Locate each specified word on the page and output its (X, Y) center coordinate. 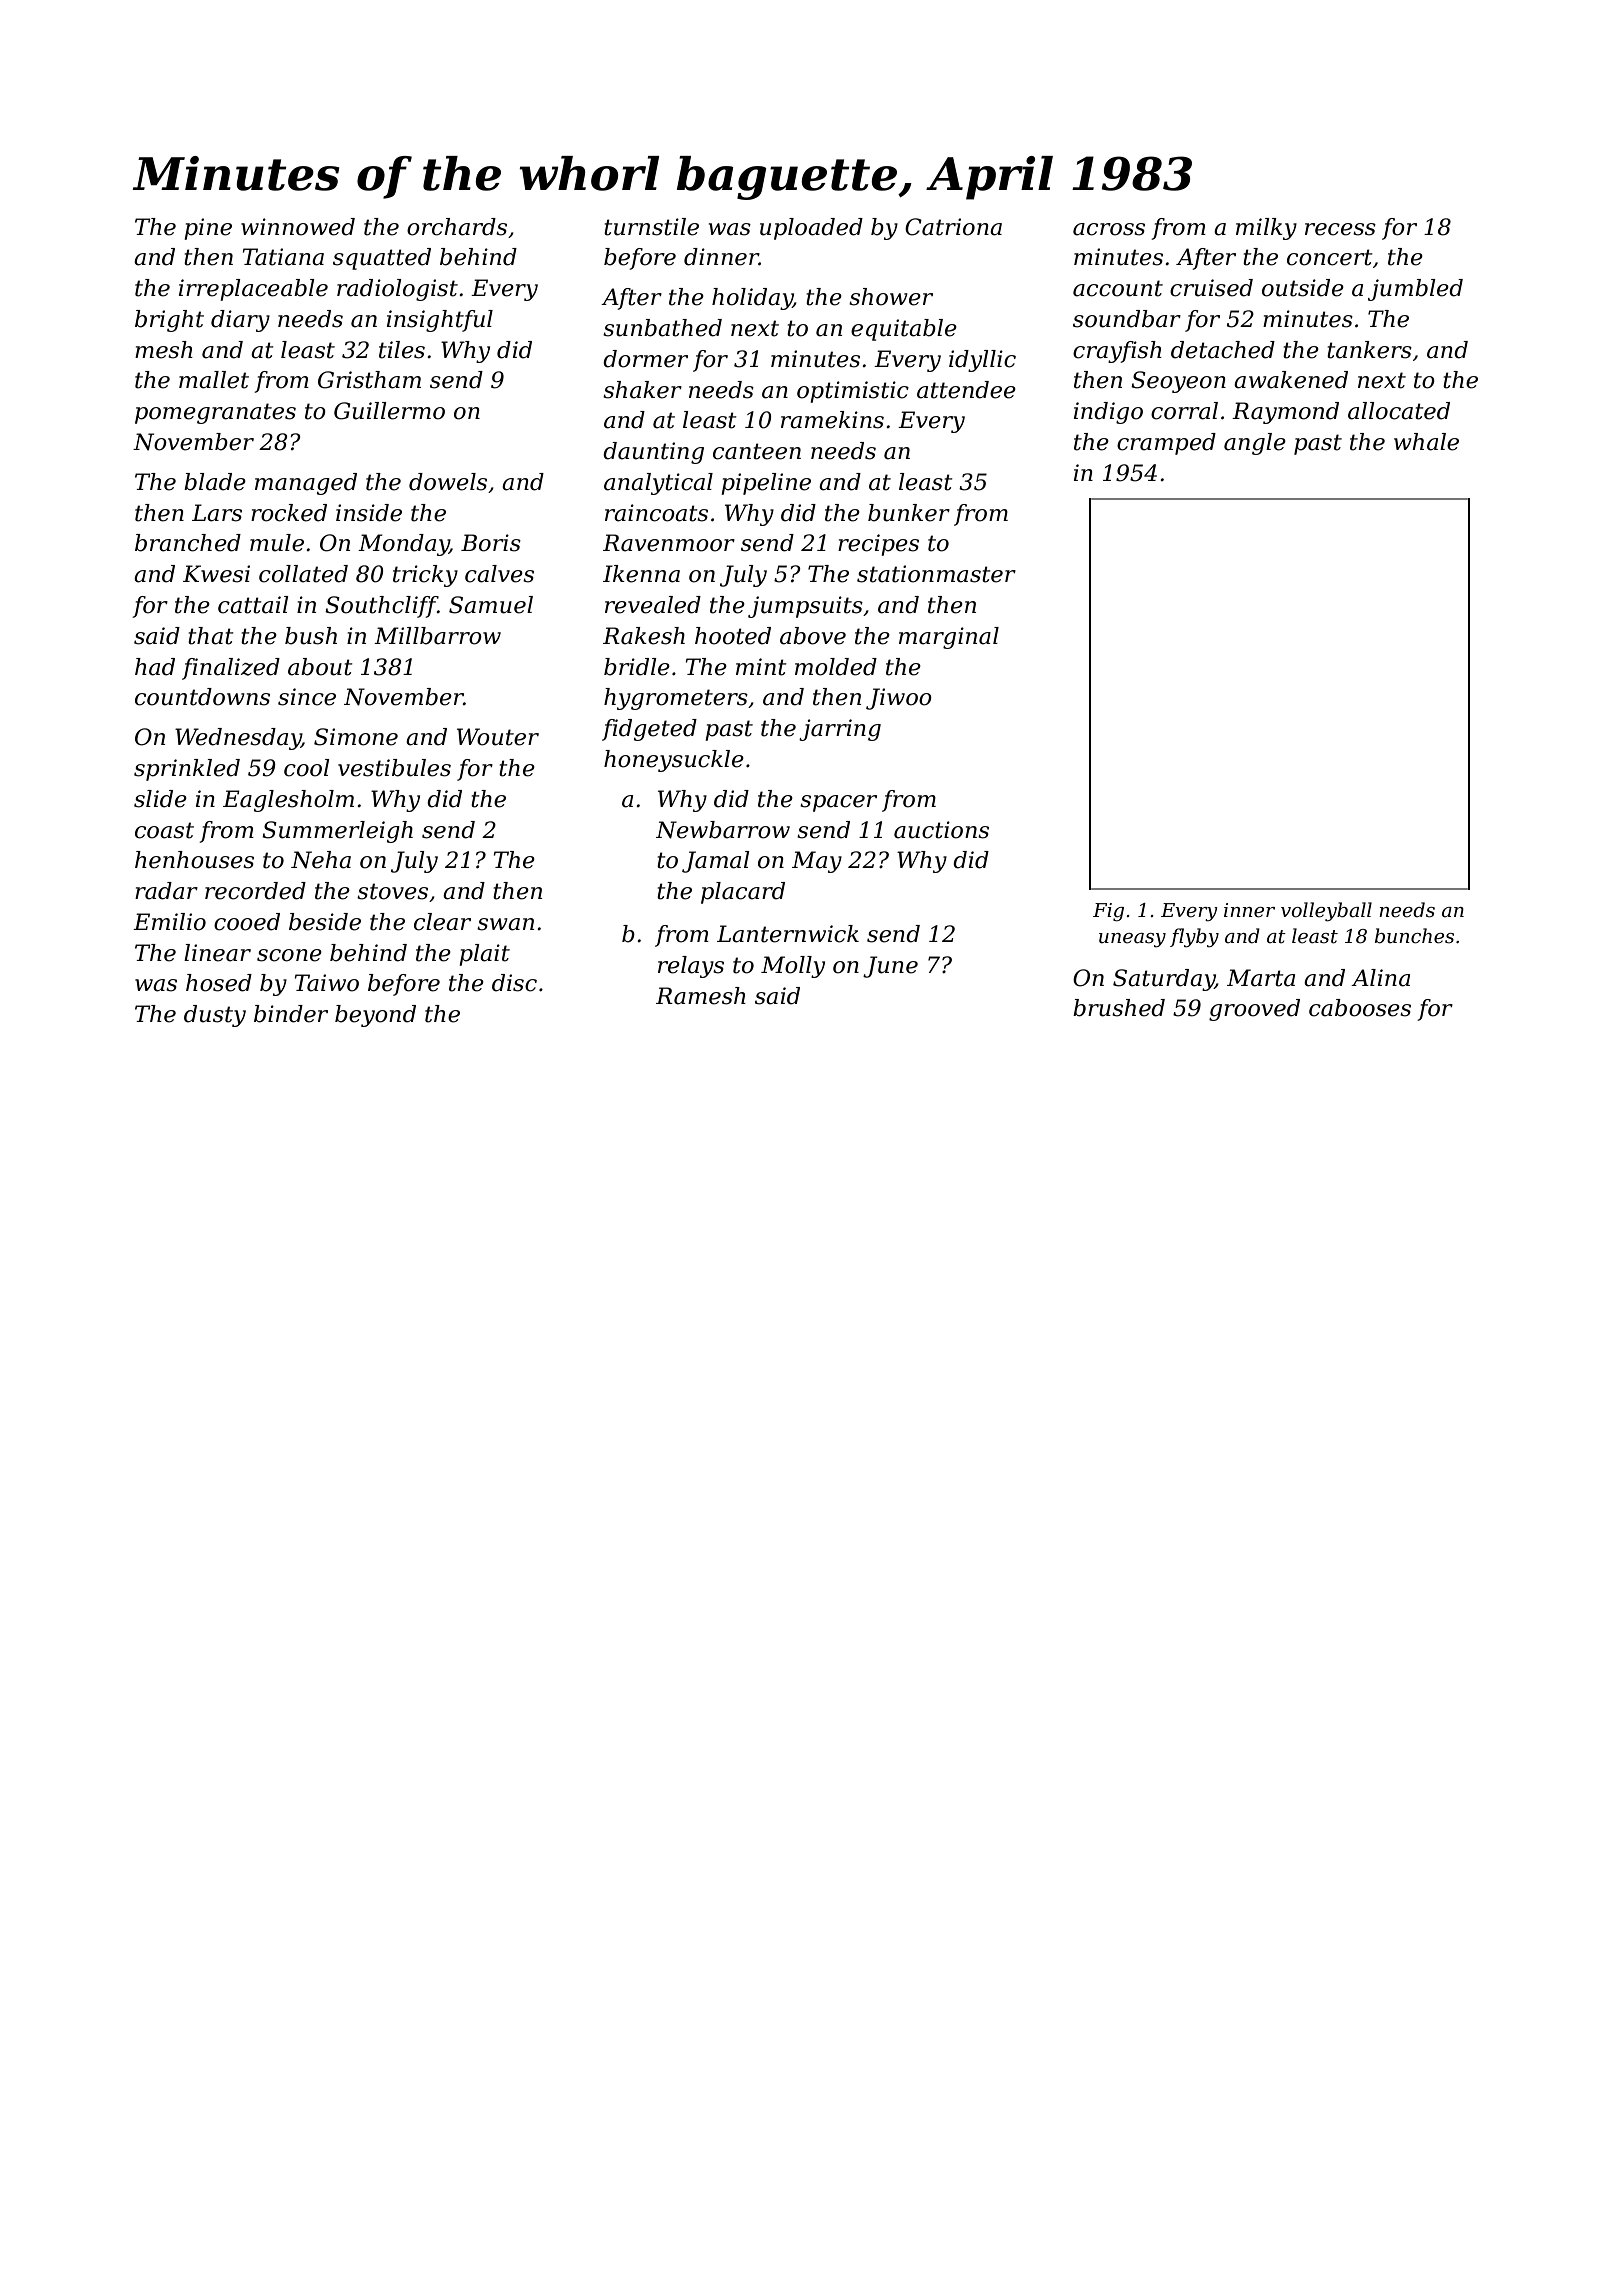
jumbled (1415, 290)
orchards (457, 227)
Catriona (953, 227)
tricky (425, 576)
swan (505, 924)
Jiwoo (899, 699)
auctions (941, 830)
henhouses (194, 860)
